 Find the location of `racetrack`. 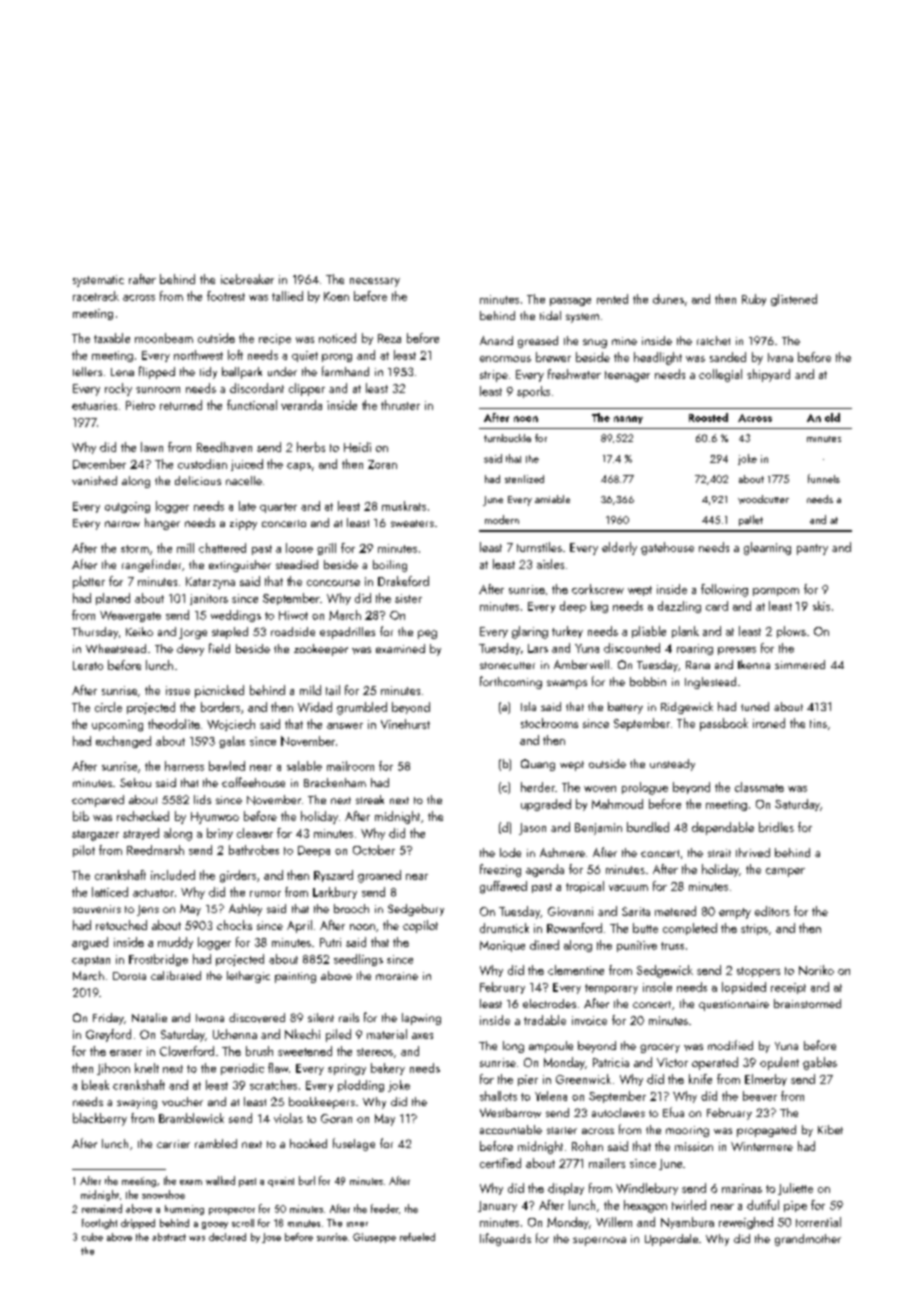

racetrack is located at coordinates (96, 296).
